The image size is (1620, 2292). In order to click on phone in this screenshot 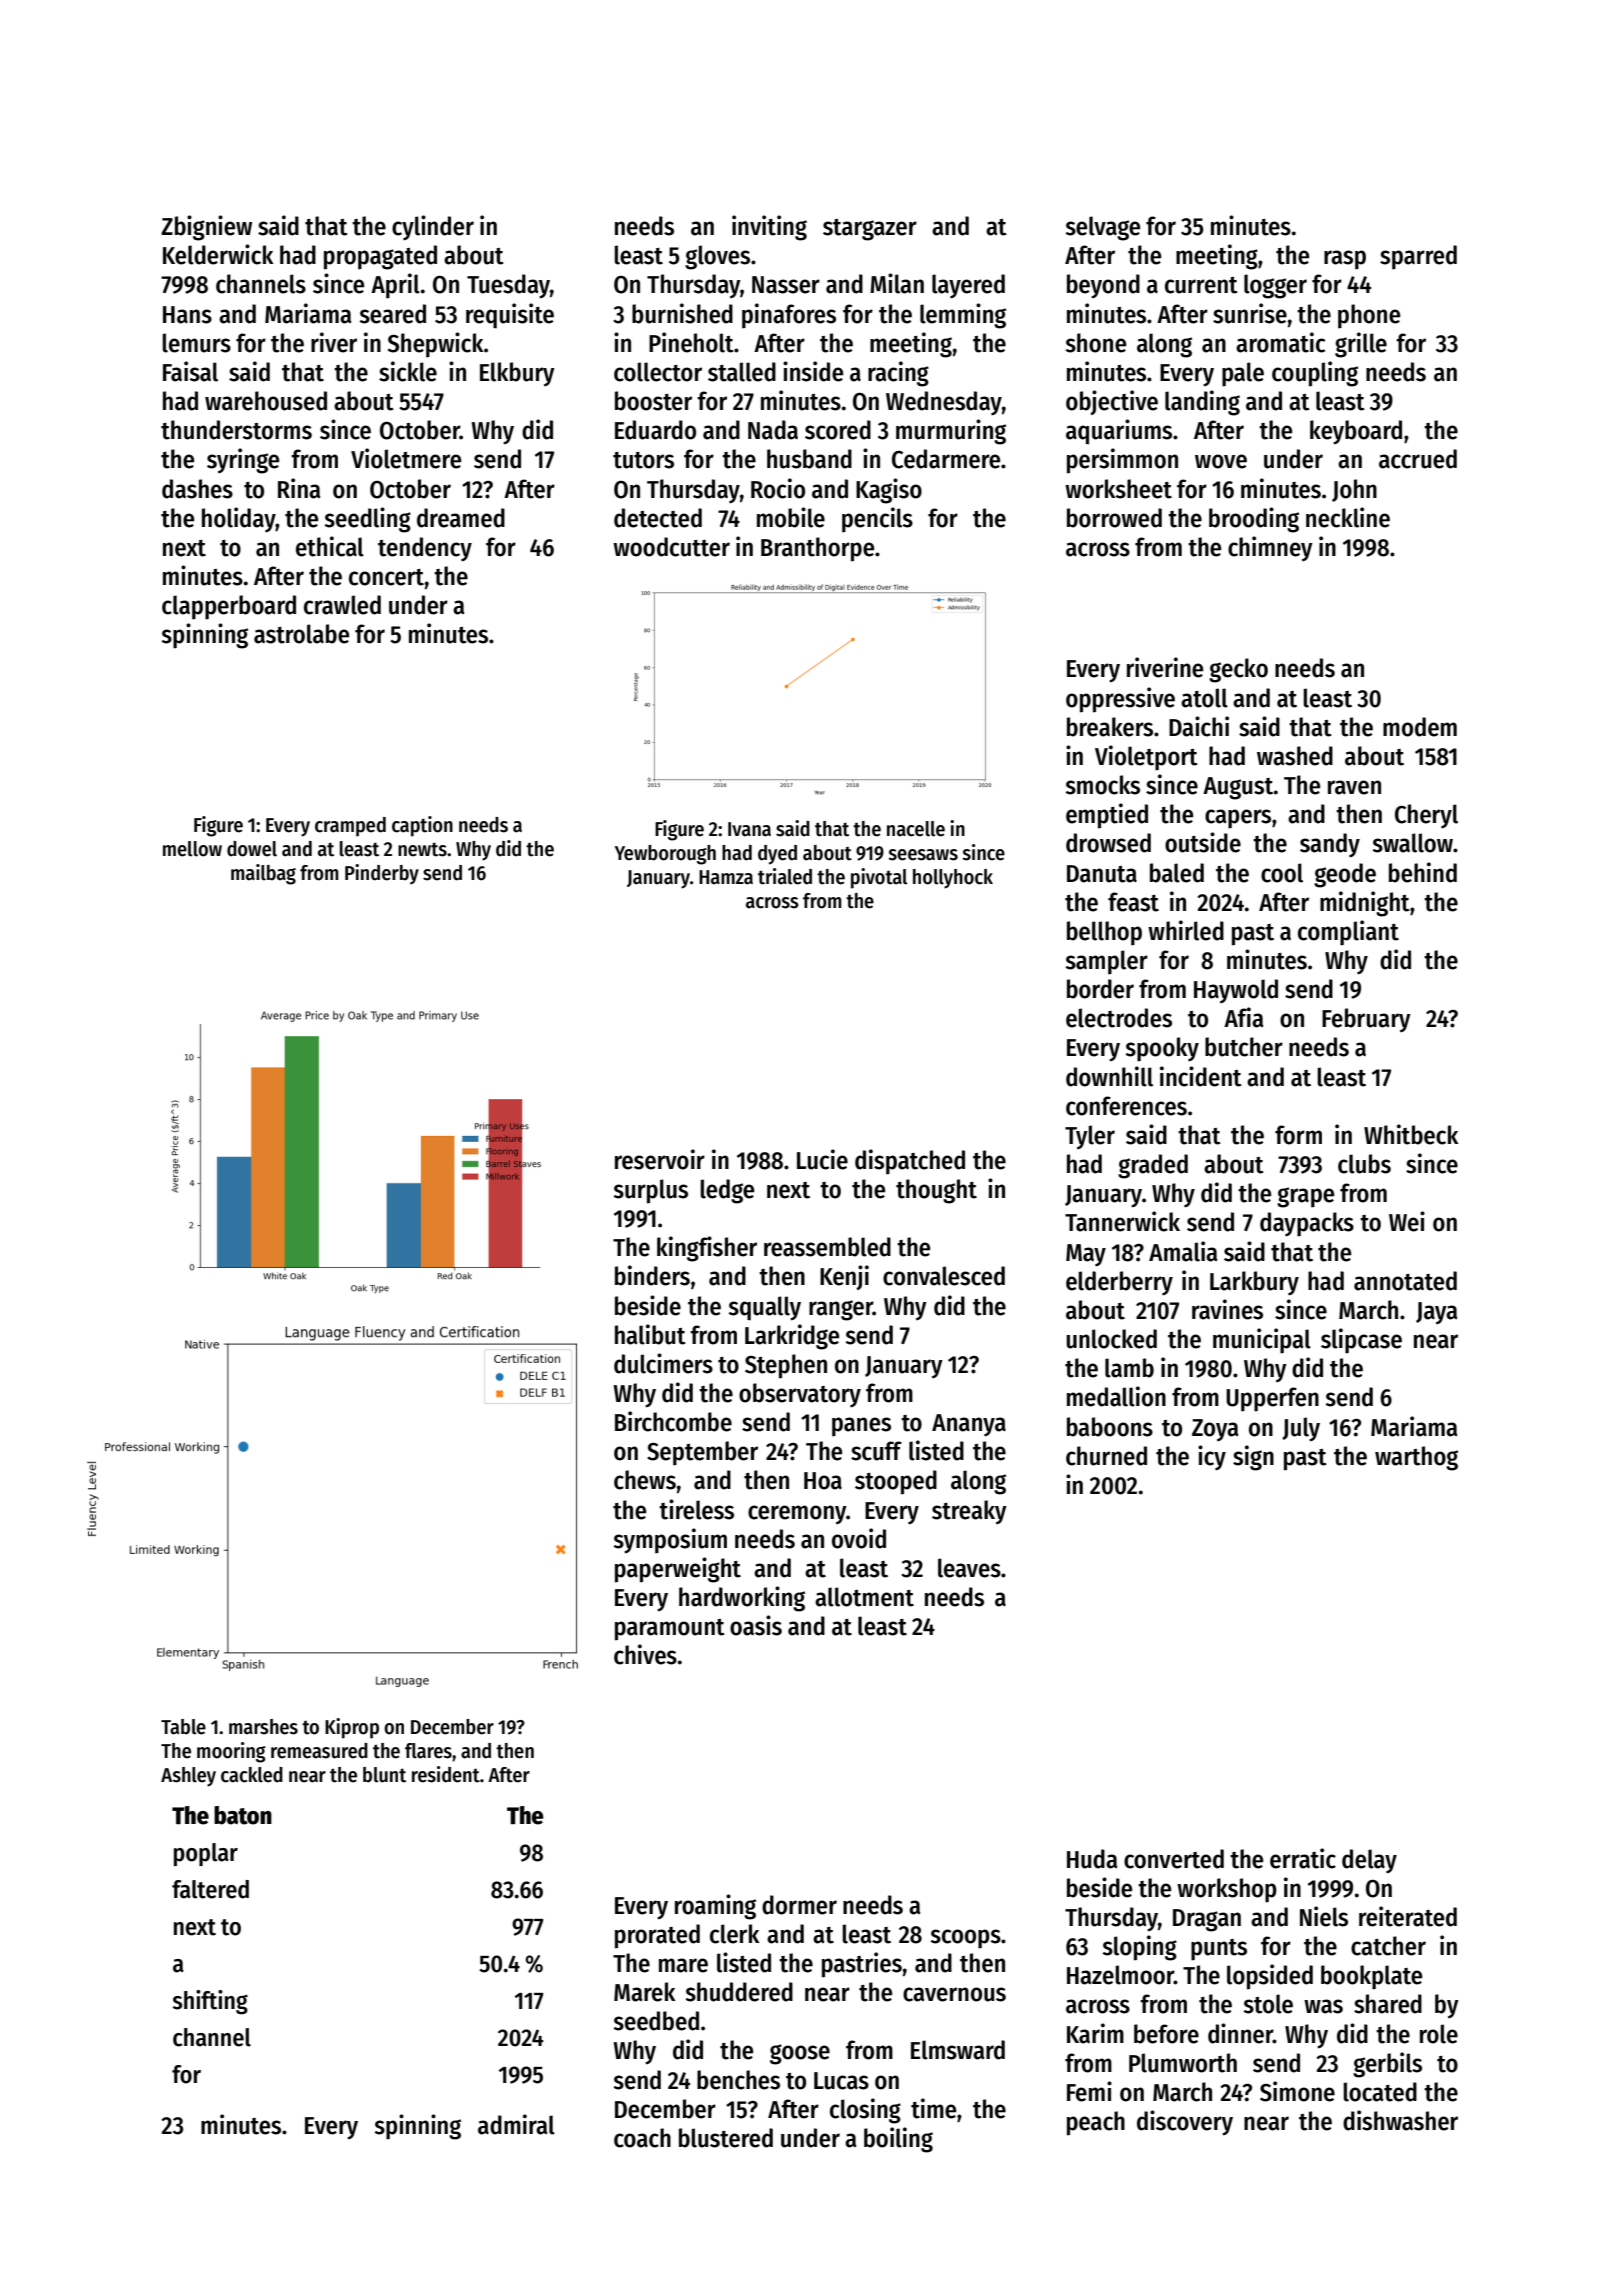, I will do `click(1369, 316)`.
